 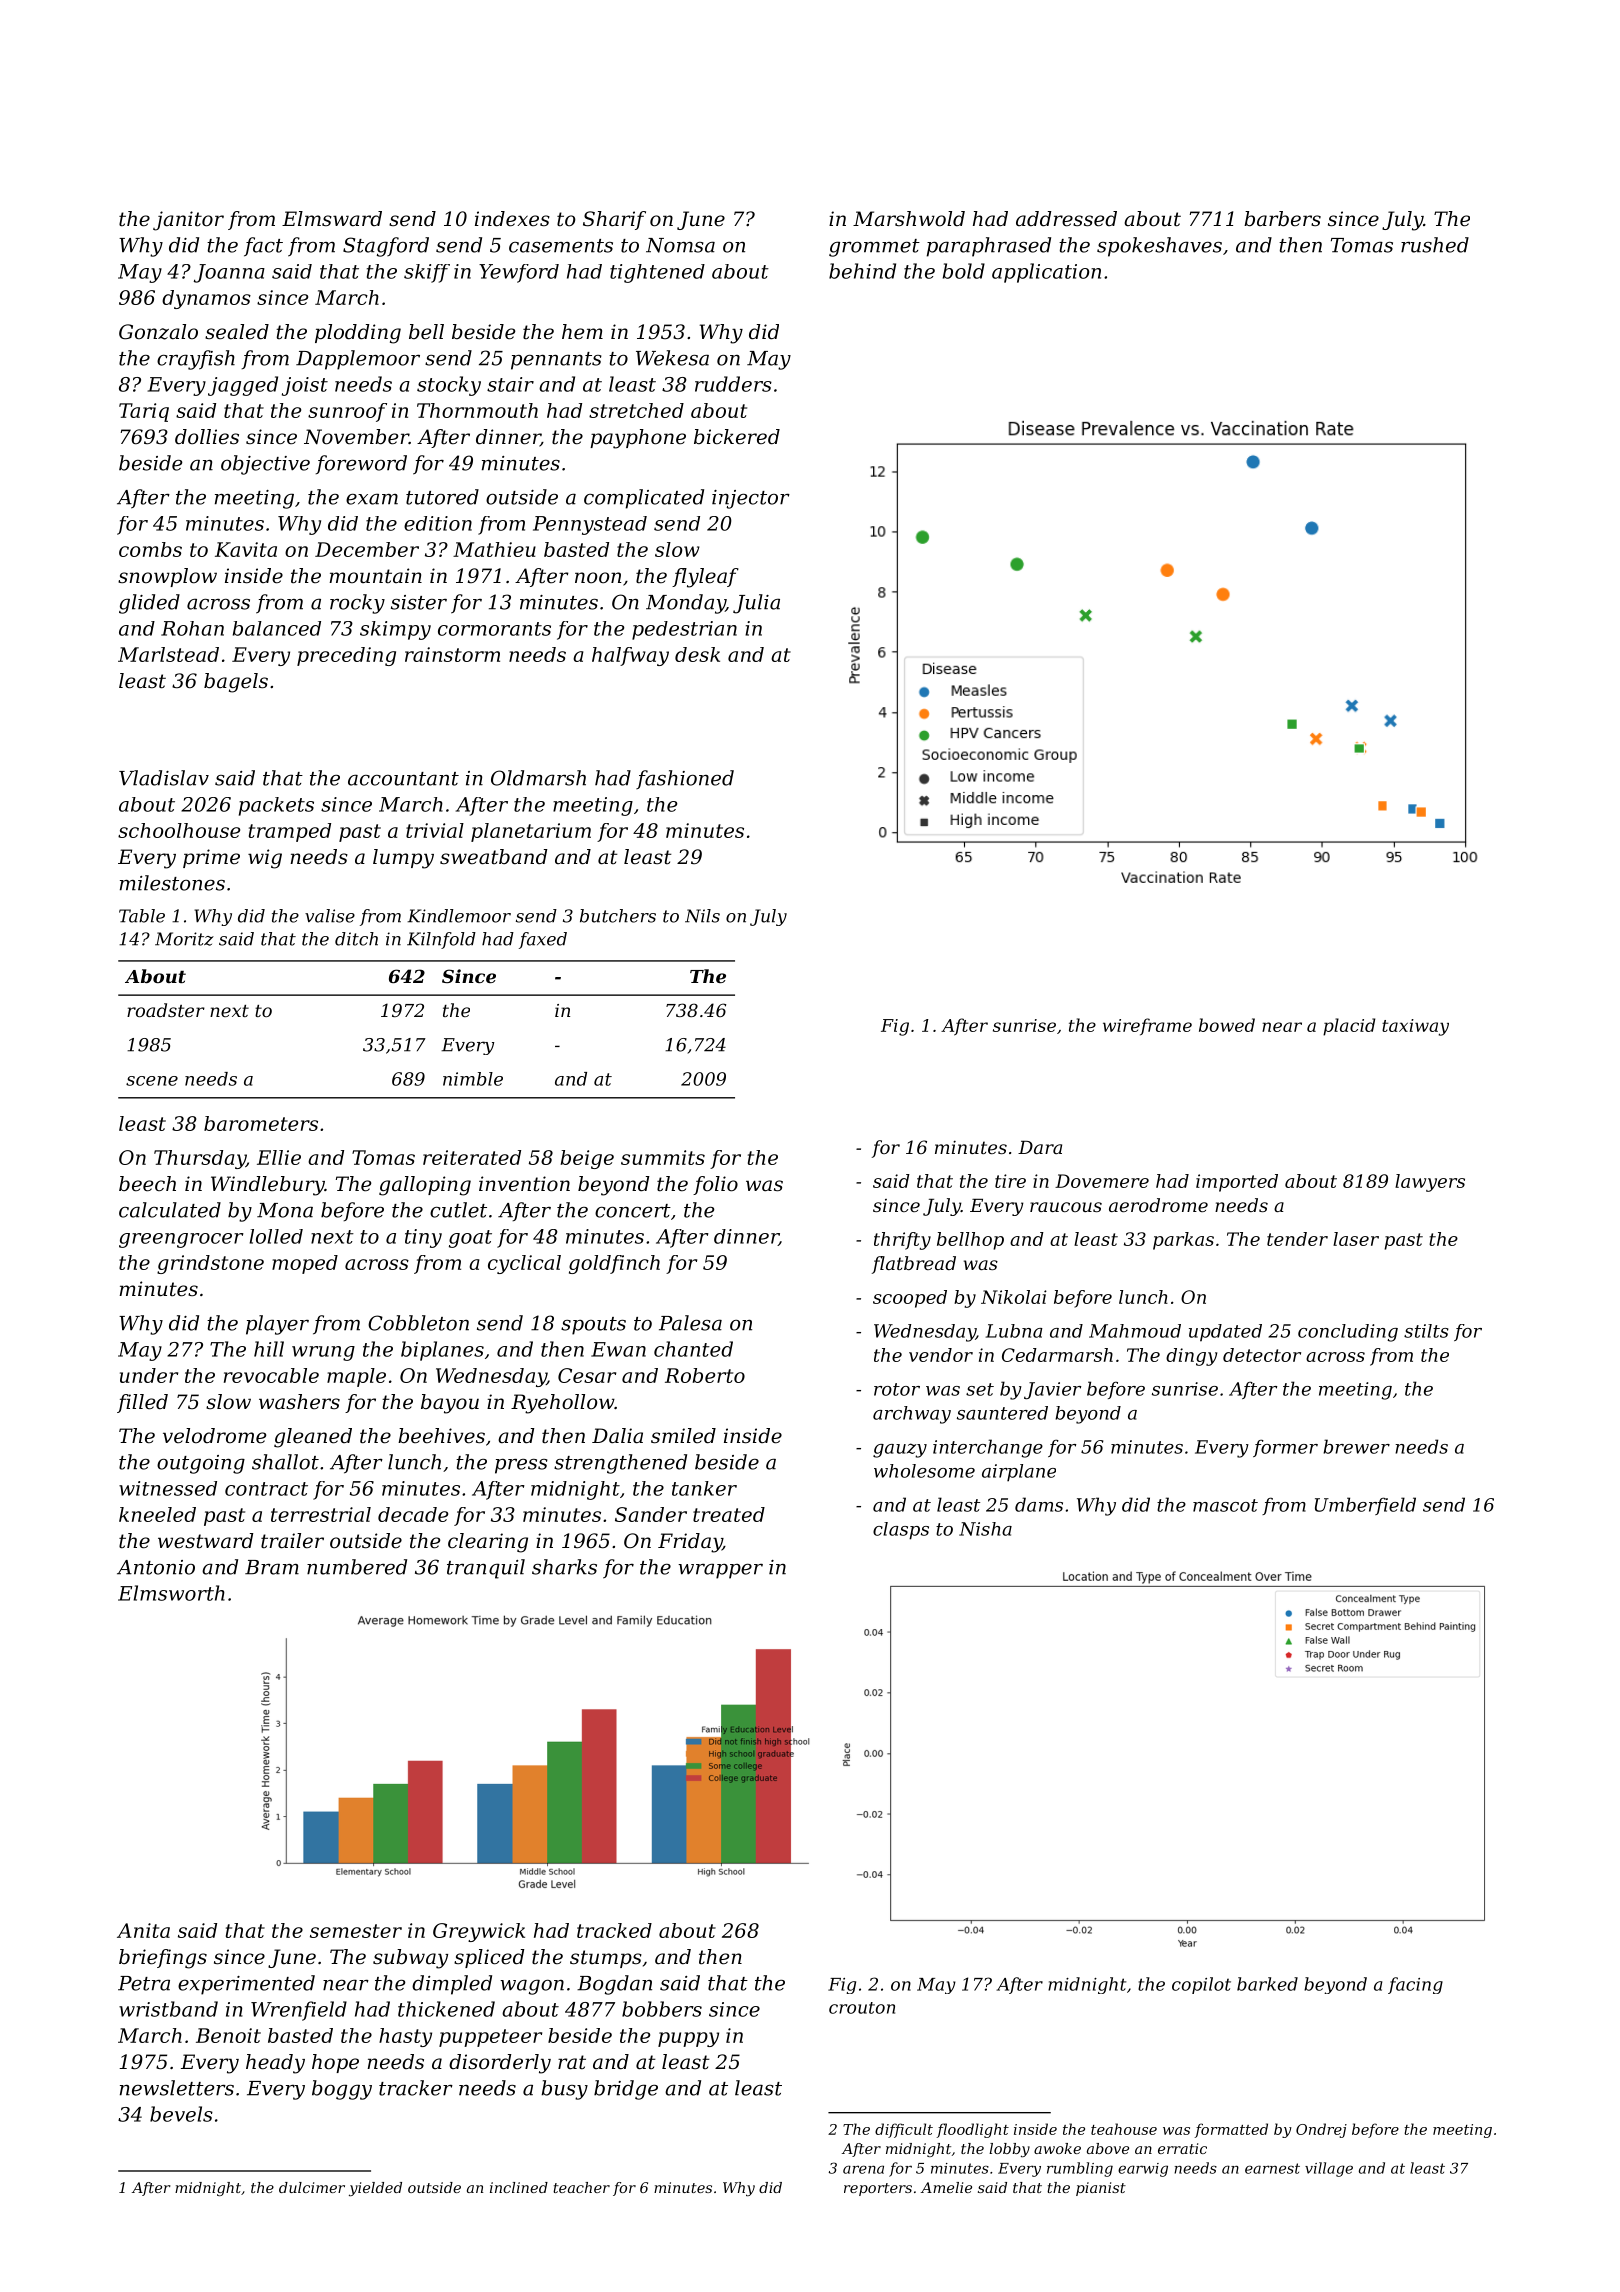 What do you see at coordinates (181, 2114) in the page?
I see `bevels` at bounding box center [181, 2114].
